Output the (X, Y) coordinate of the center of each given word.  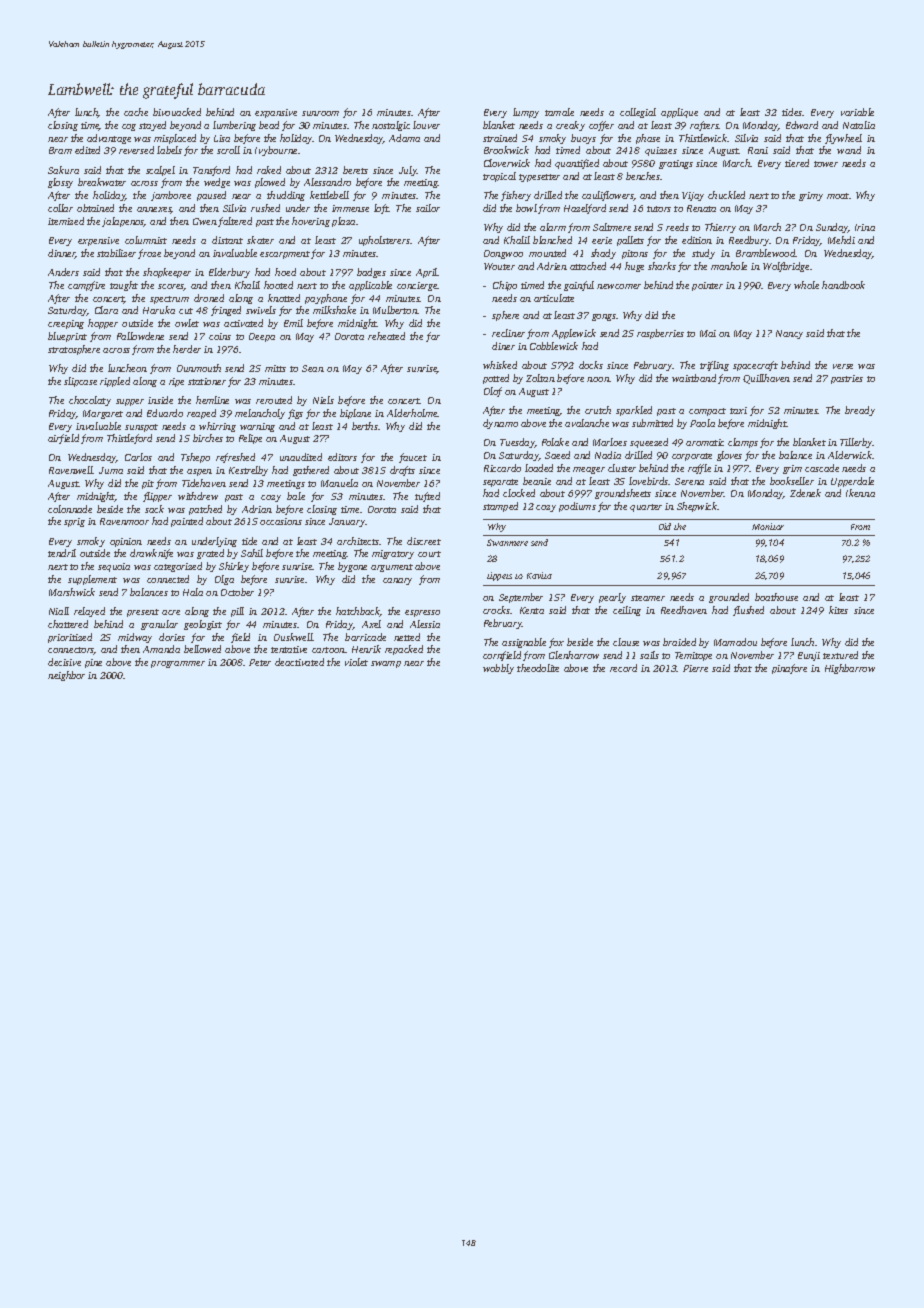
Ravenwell (71, 470)
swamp (386, 664)
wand (849, 150)
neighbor (66, 676)
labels (169, 150)
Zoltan (540, 378)
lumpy (526, 113)
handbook (843, 285)
